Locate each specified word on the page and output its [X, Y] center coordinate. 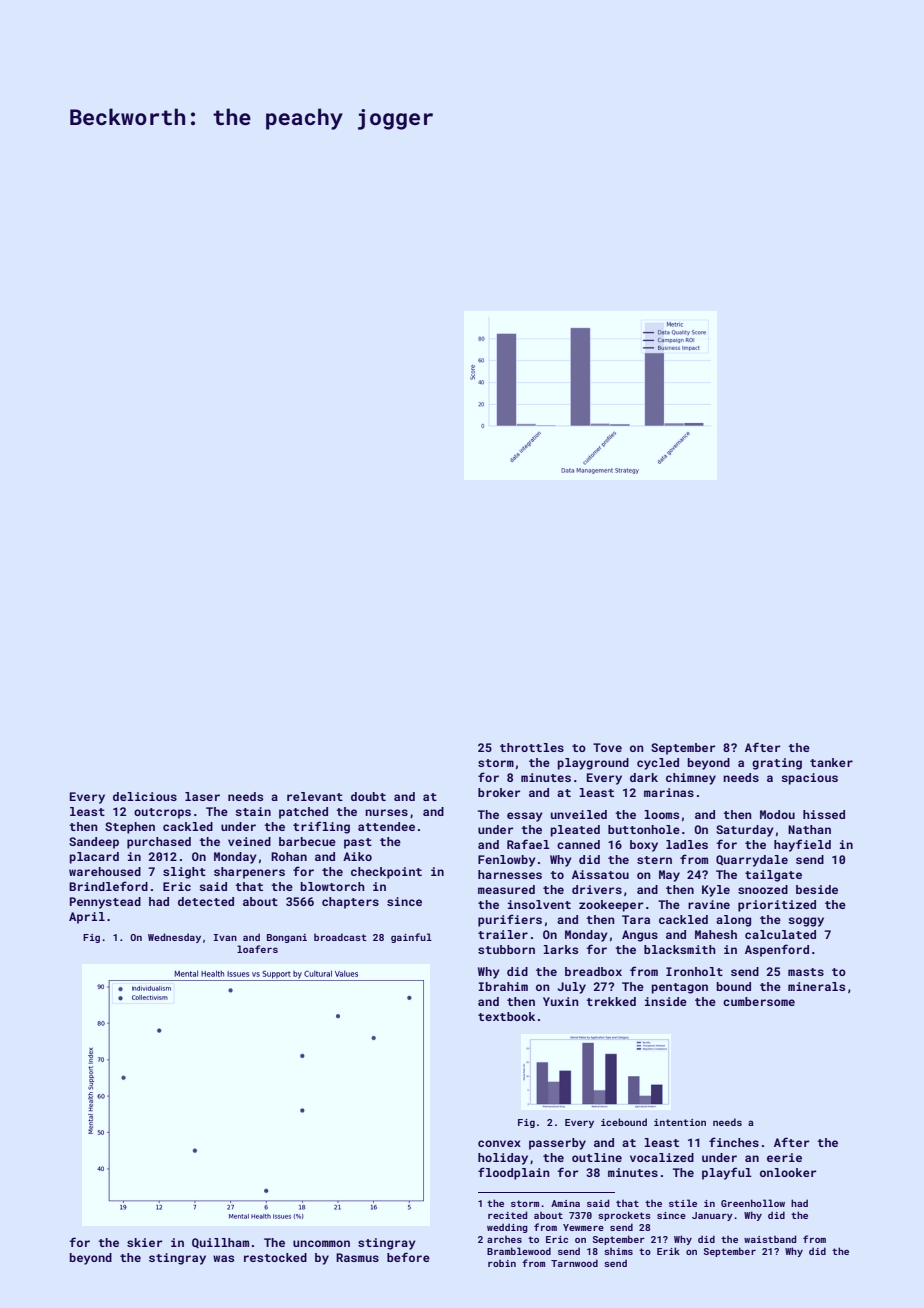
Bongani [287, 938]
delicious [145, 796]
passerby [557, 1144]
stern [654, 860]
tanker [831, 762]
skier [144, 1242]
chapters [350, 903]
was [223, 1258]
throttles [532, 747]
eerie [784, 1157]
